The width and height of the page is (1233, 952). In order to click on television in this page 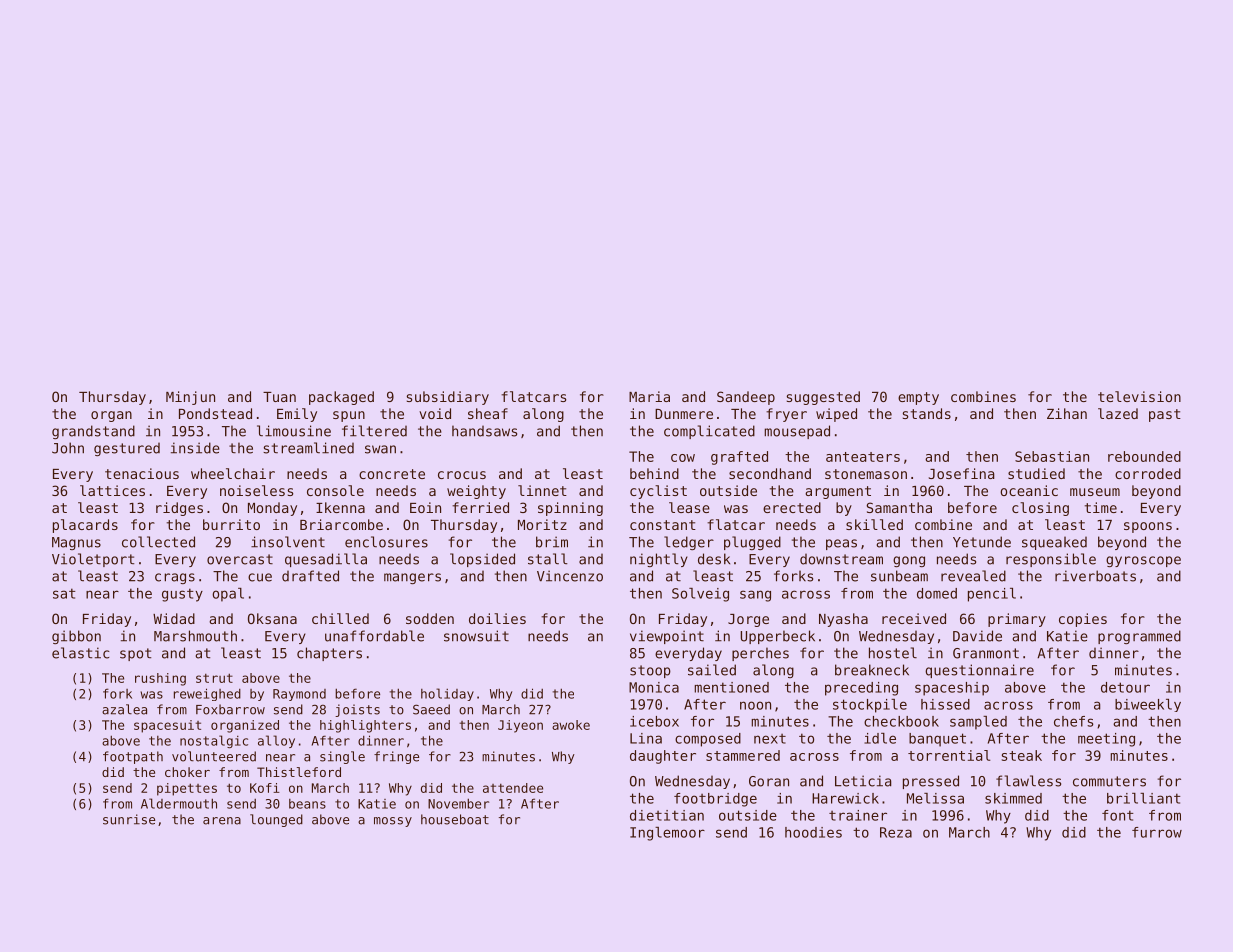, I will do `click(1139, 396)`.
